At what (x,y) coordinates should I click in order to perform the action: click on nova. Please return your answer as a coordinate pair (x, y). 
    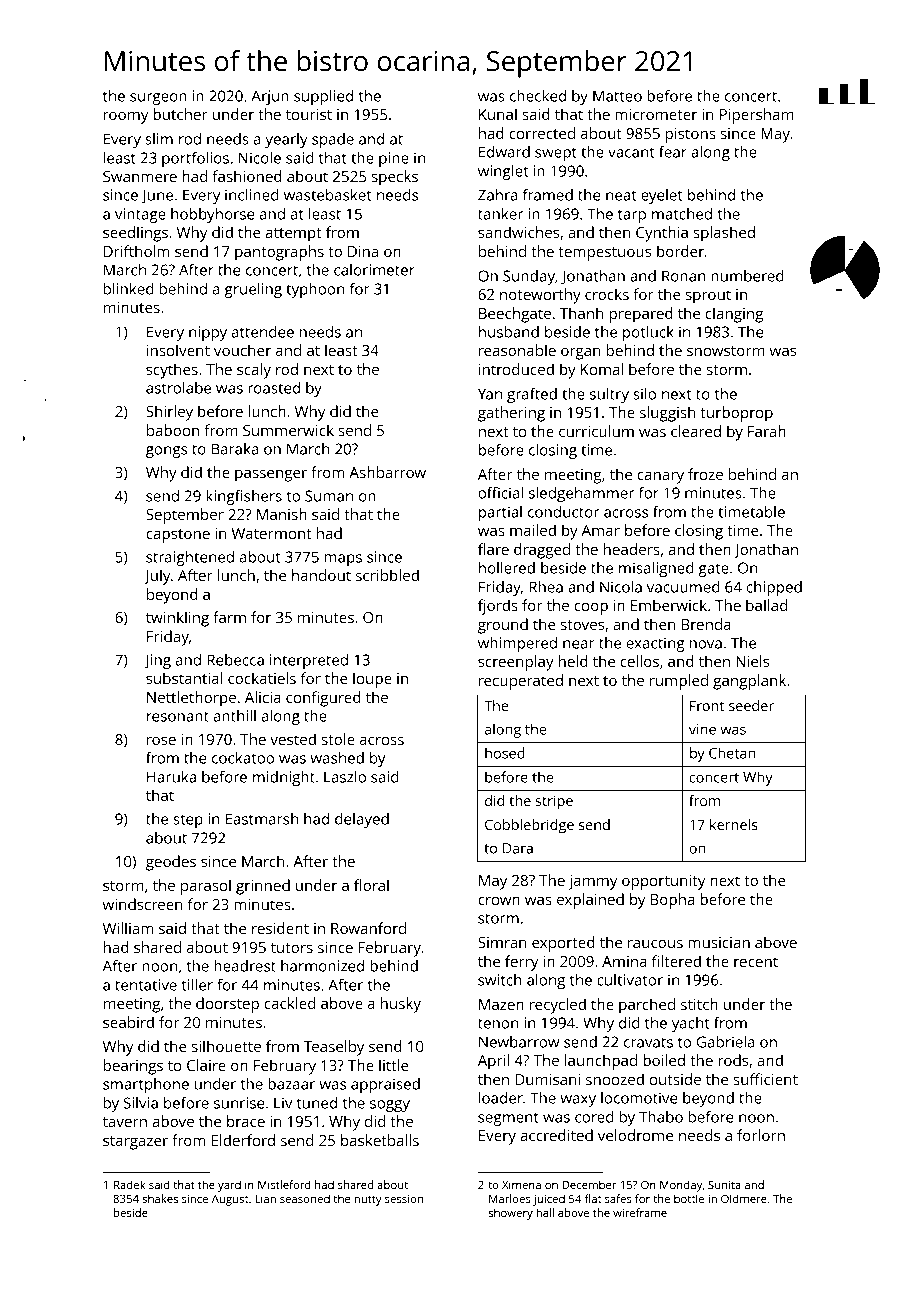
    Looking at the image, I should click on (706, 644).
